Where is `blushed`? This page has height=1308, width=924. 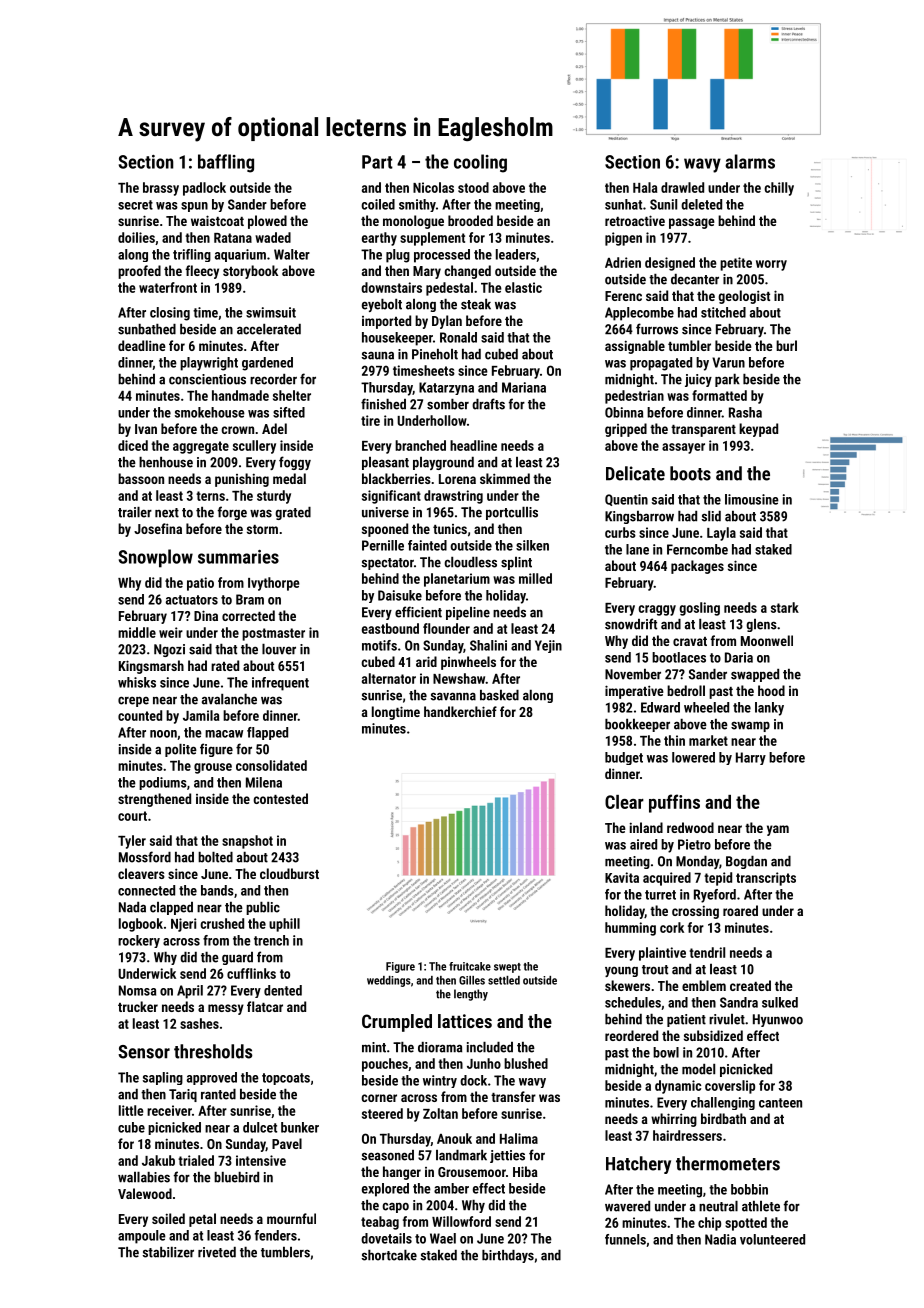
blushed is located at coordinates (526, 1063).
